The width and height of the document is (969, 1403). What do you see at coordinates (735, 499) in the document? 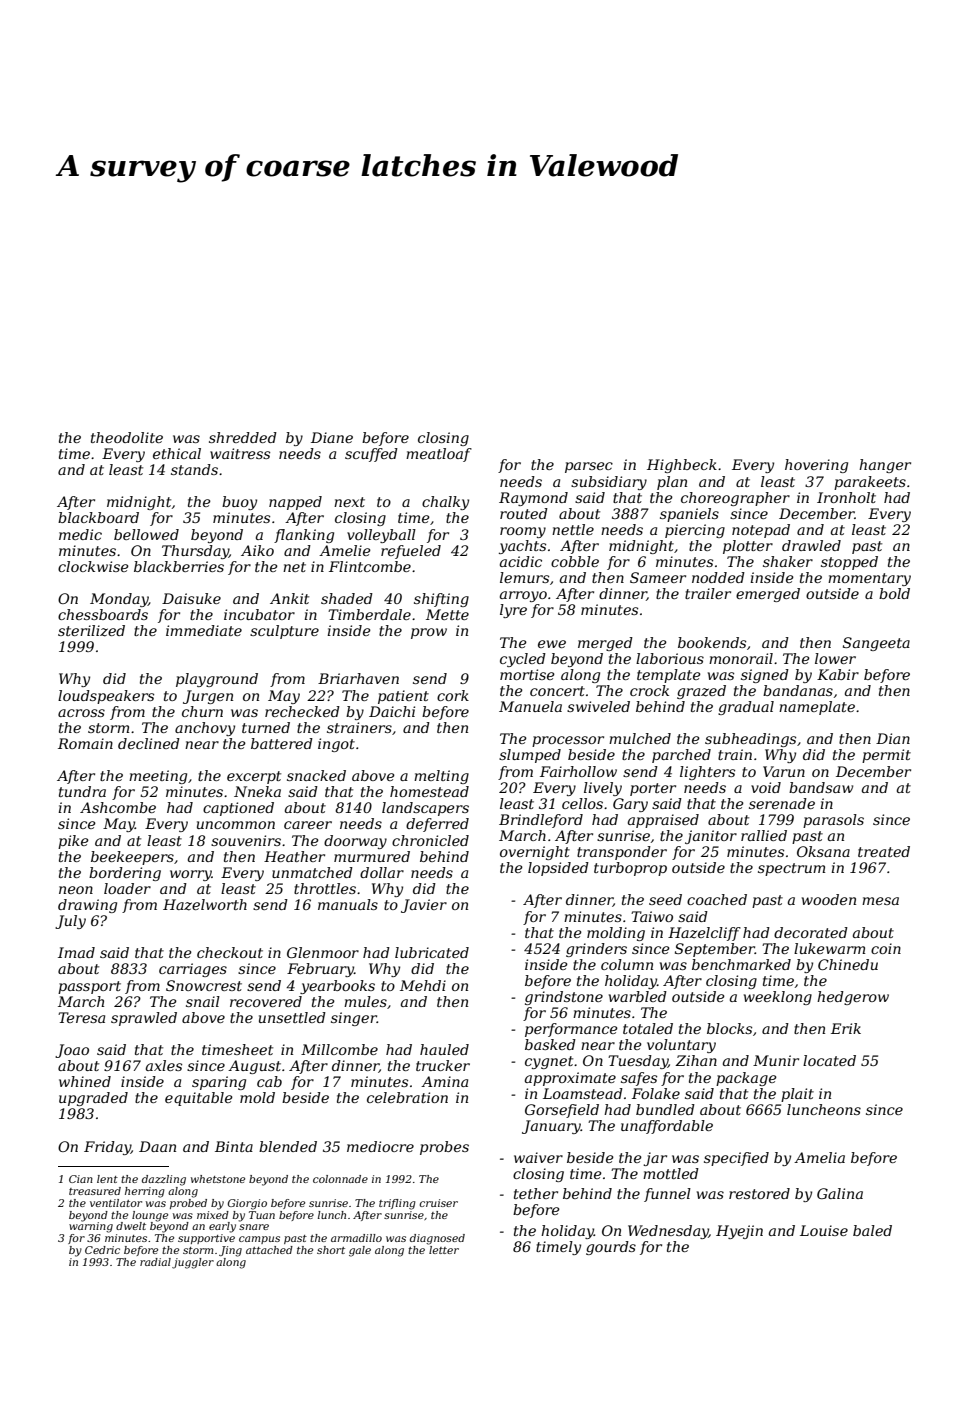
I see `choreographer` at bounding box center [735, 499].
